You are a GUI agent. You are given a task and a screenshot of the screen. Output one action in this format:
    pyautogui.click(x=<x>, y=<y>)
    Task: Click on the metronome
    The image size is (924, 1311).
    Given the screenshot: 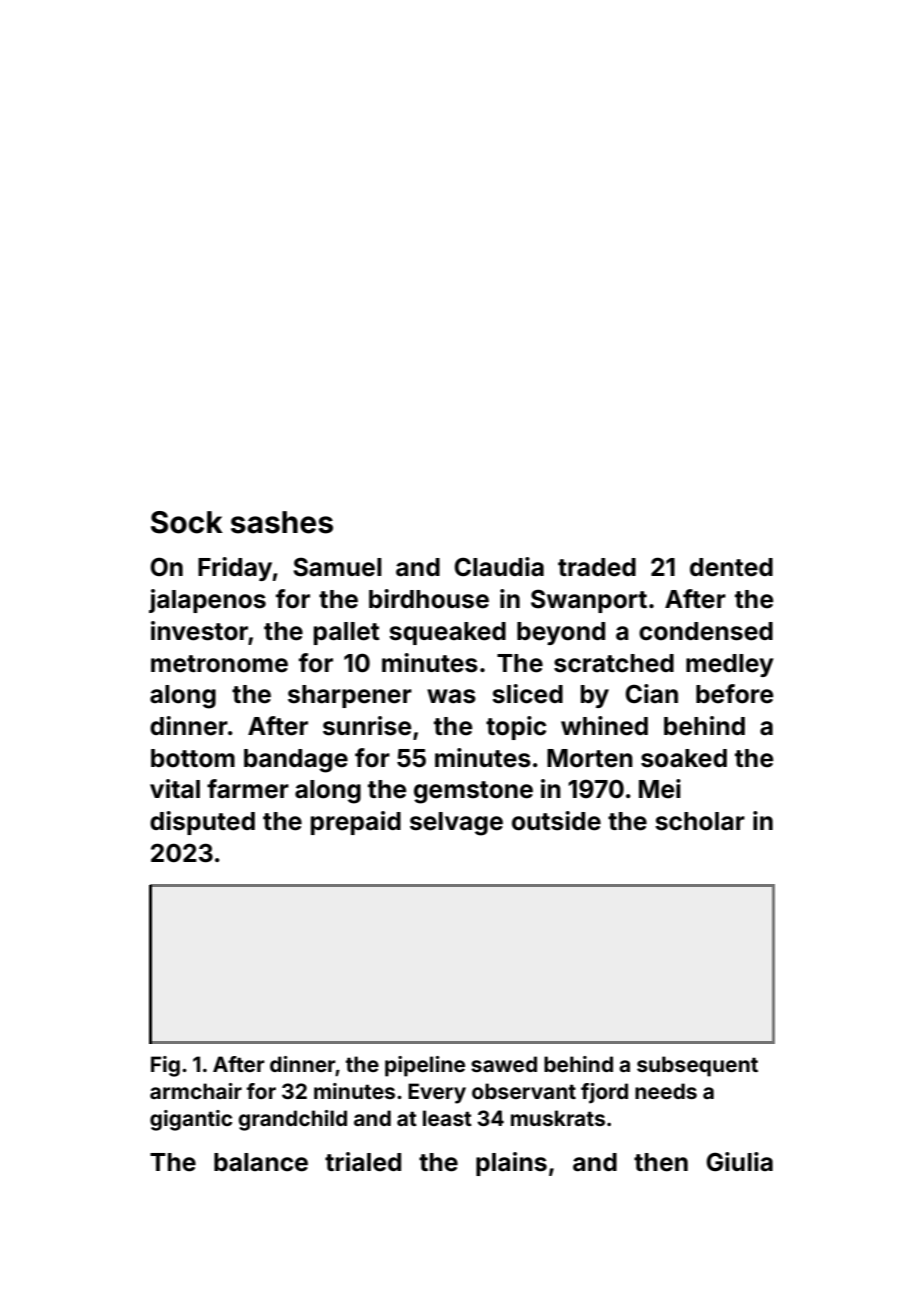 What is the action you would take?
    pyautogui.click(x=219, y=664)
